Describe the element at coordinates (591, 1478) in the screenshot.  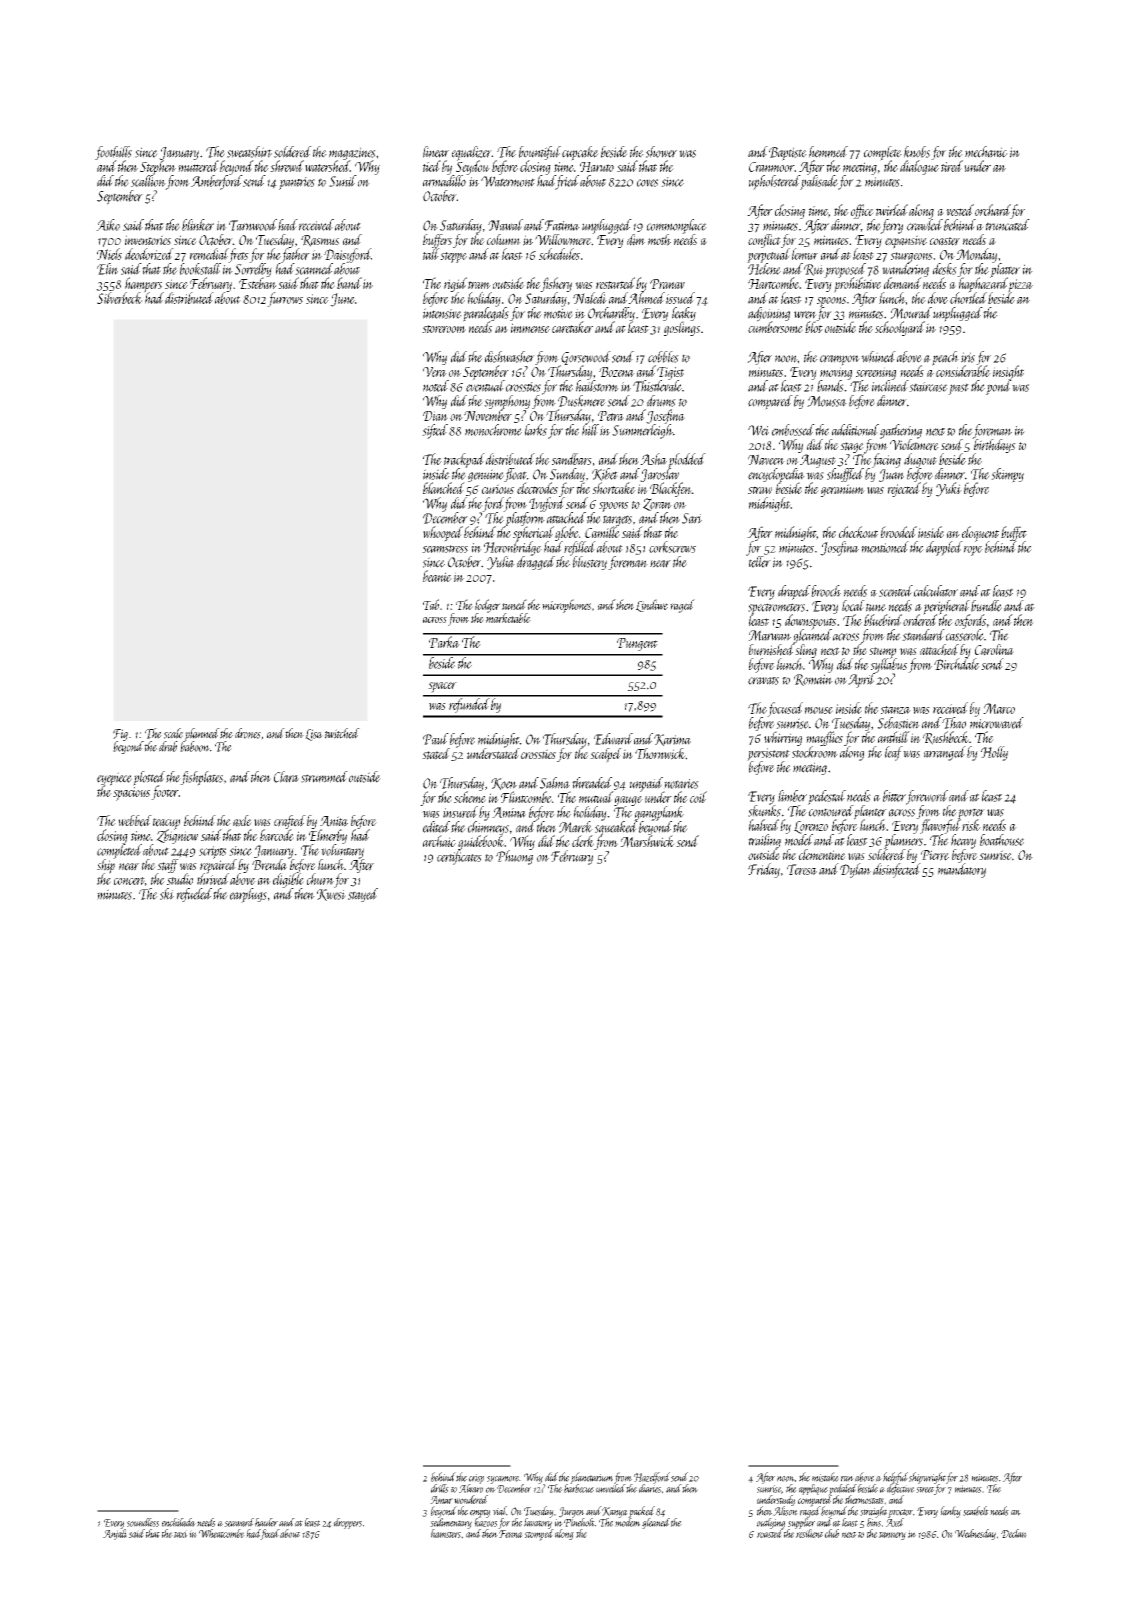
I see `planetarium` at that location.
